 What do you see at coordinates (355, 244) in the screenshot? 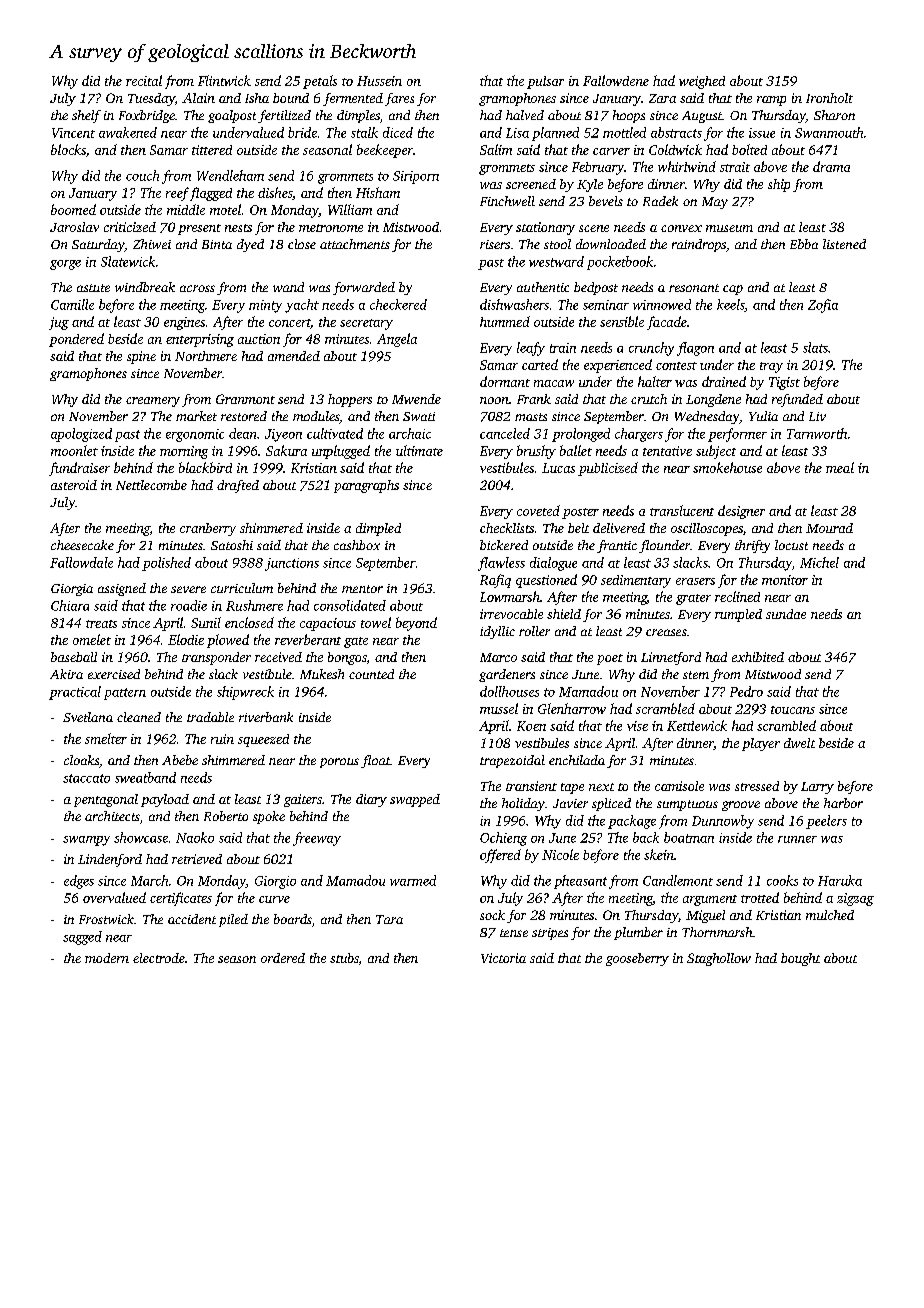
I see `attachments` at bounding box center [355, 244].
